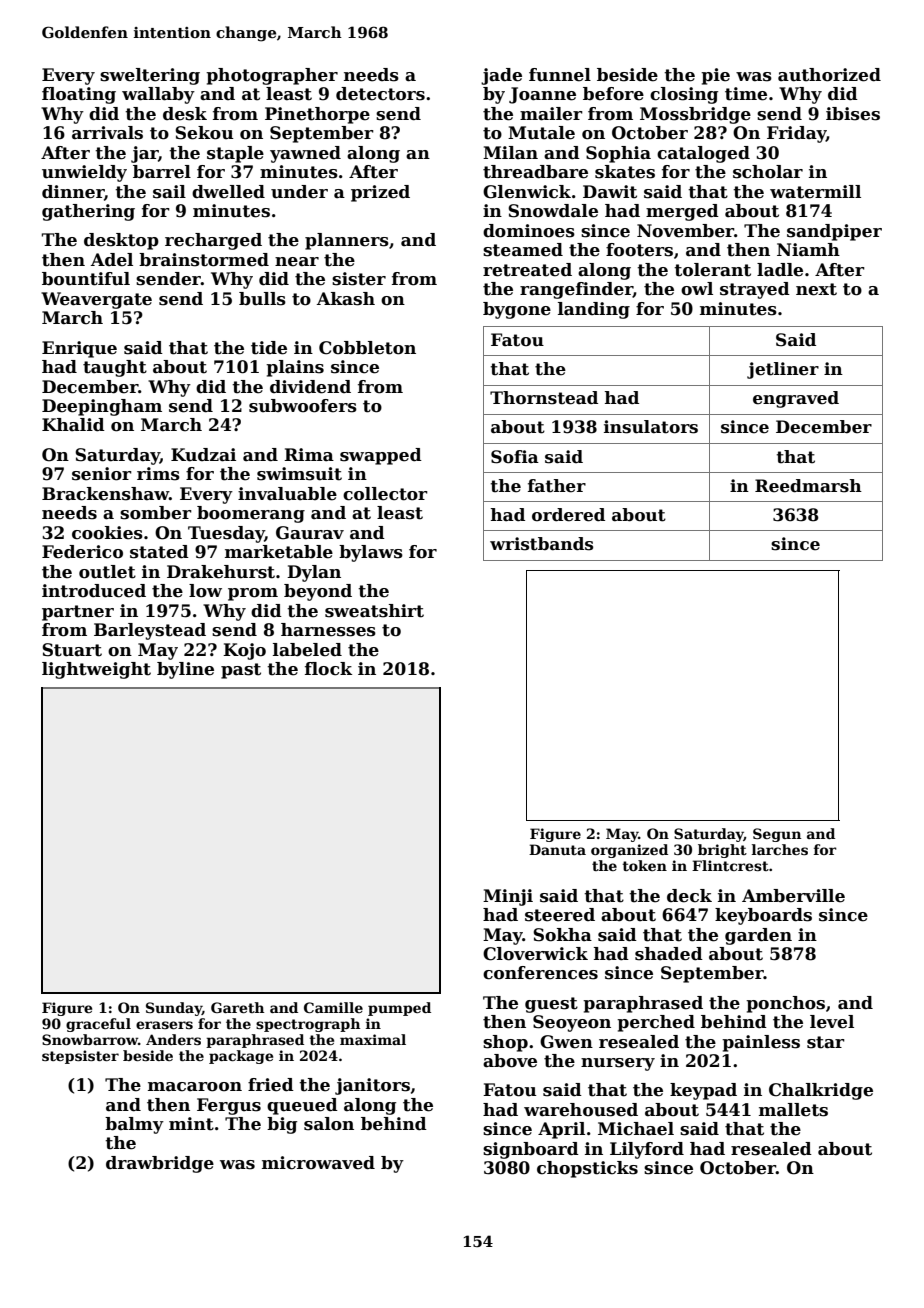 This screenshot has height=1308, width=924. I want to click on steamed, so click(523, 250).
